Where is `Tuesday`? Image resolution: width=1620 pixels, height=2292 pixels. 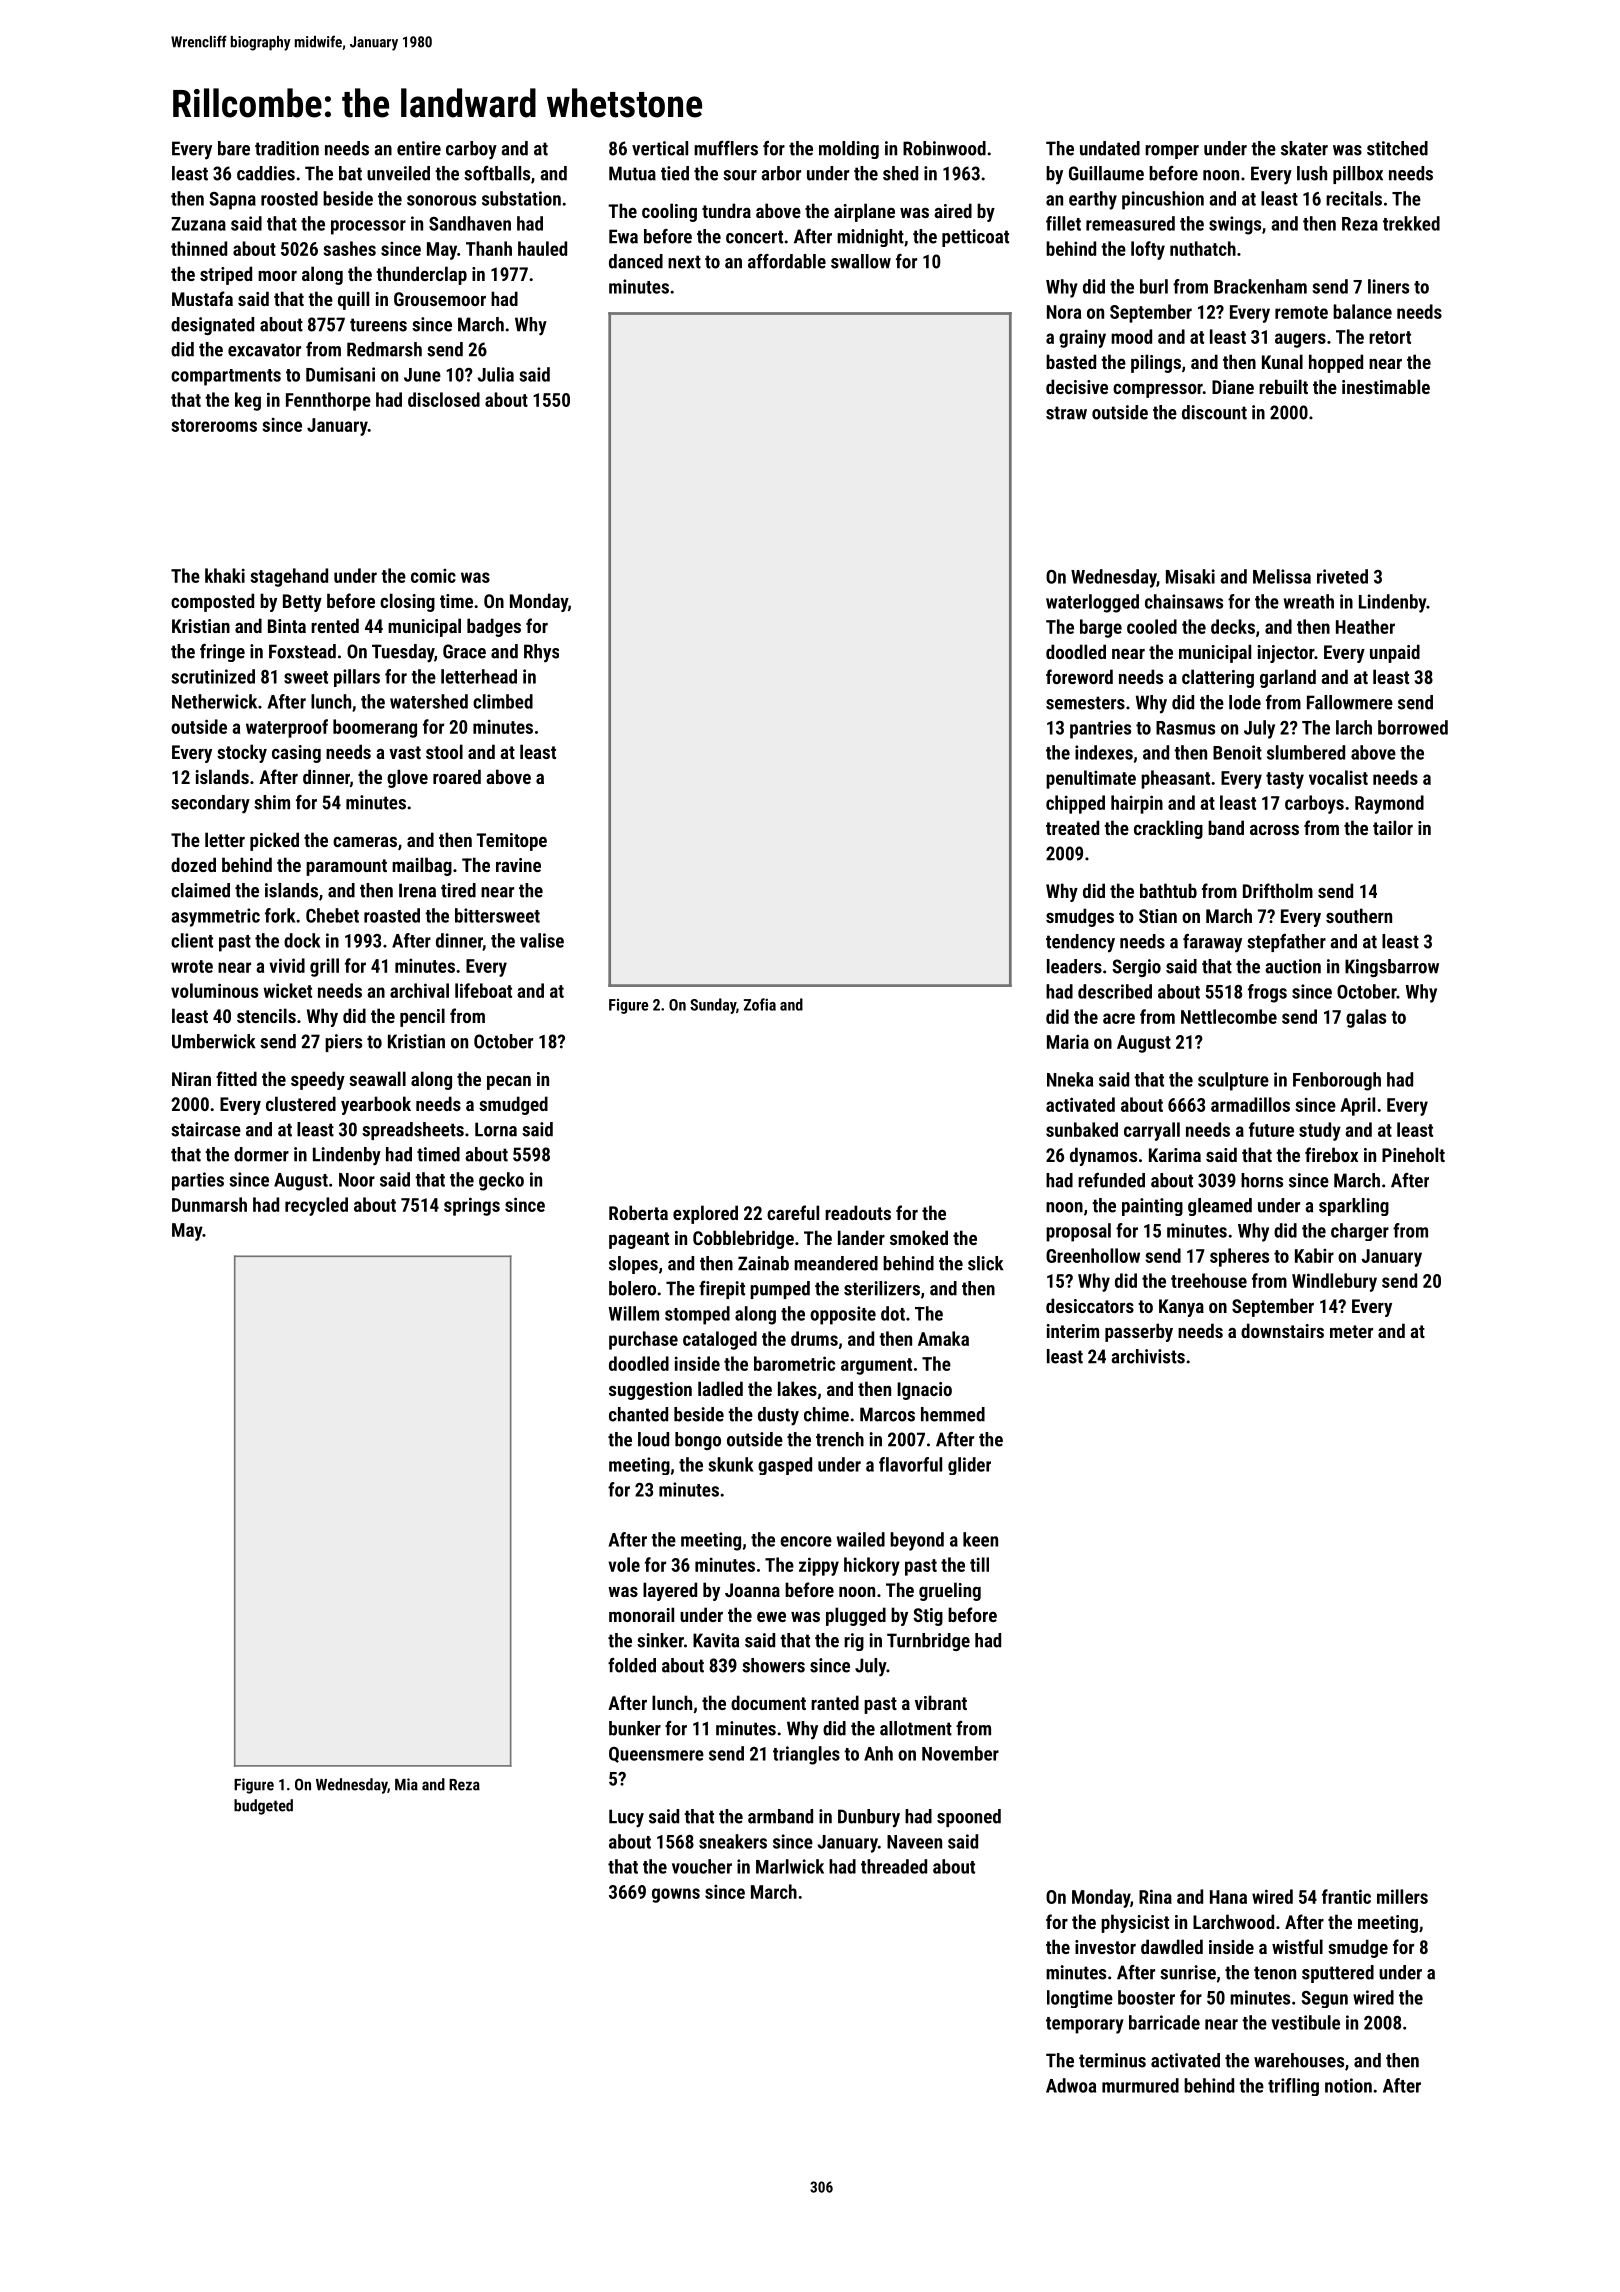
Tuesday is located at coordinates (403, 653).
